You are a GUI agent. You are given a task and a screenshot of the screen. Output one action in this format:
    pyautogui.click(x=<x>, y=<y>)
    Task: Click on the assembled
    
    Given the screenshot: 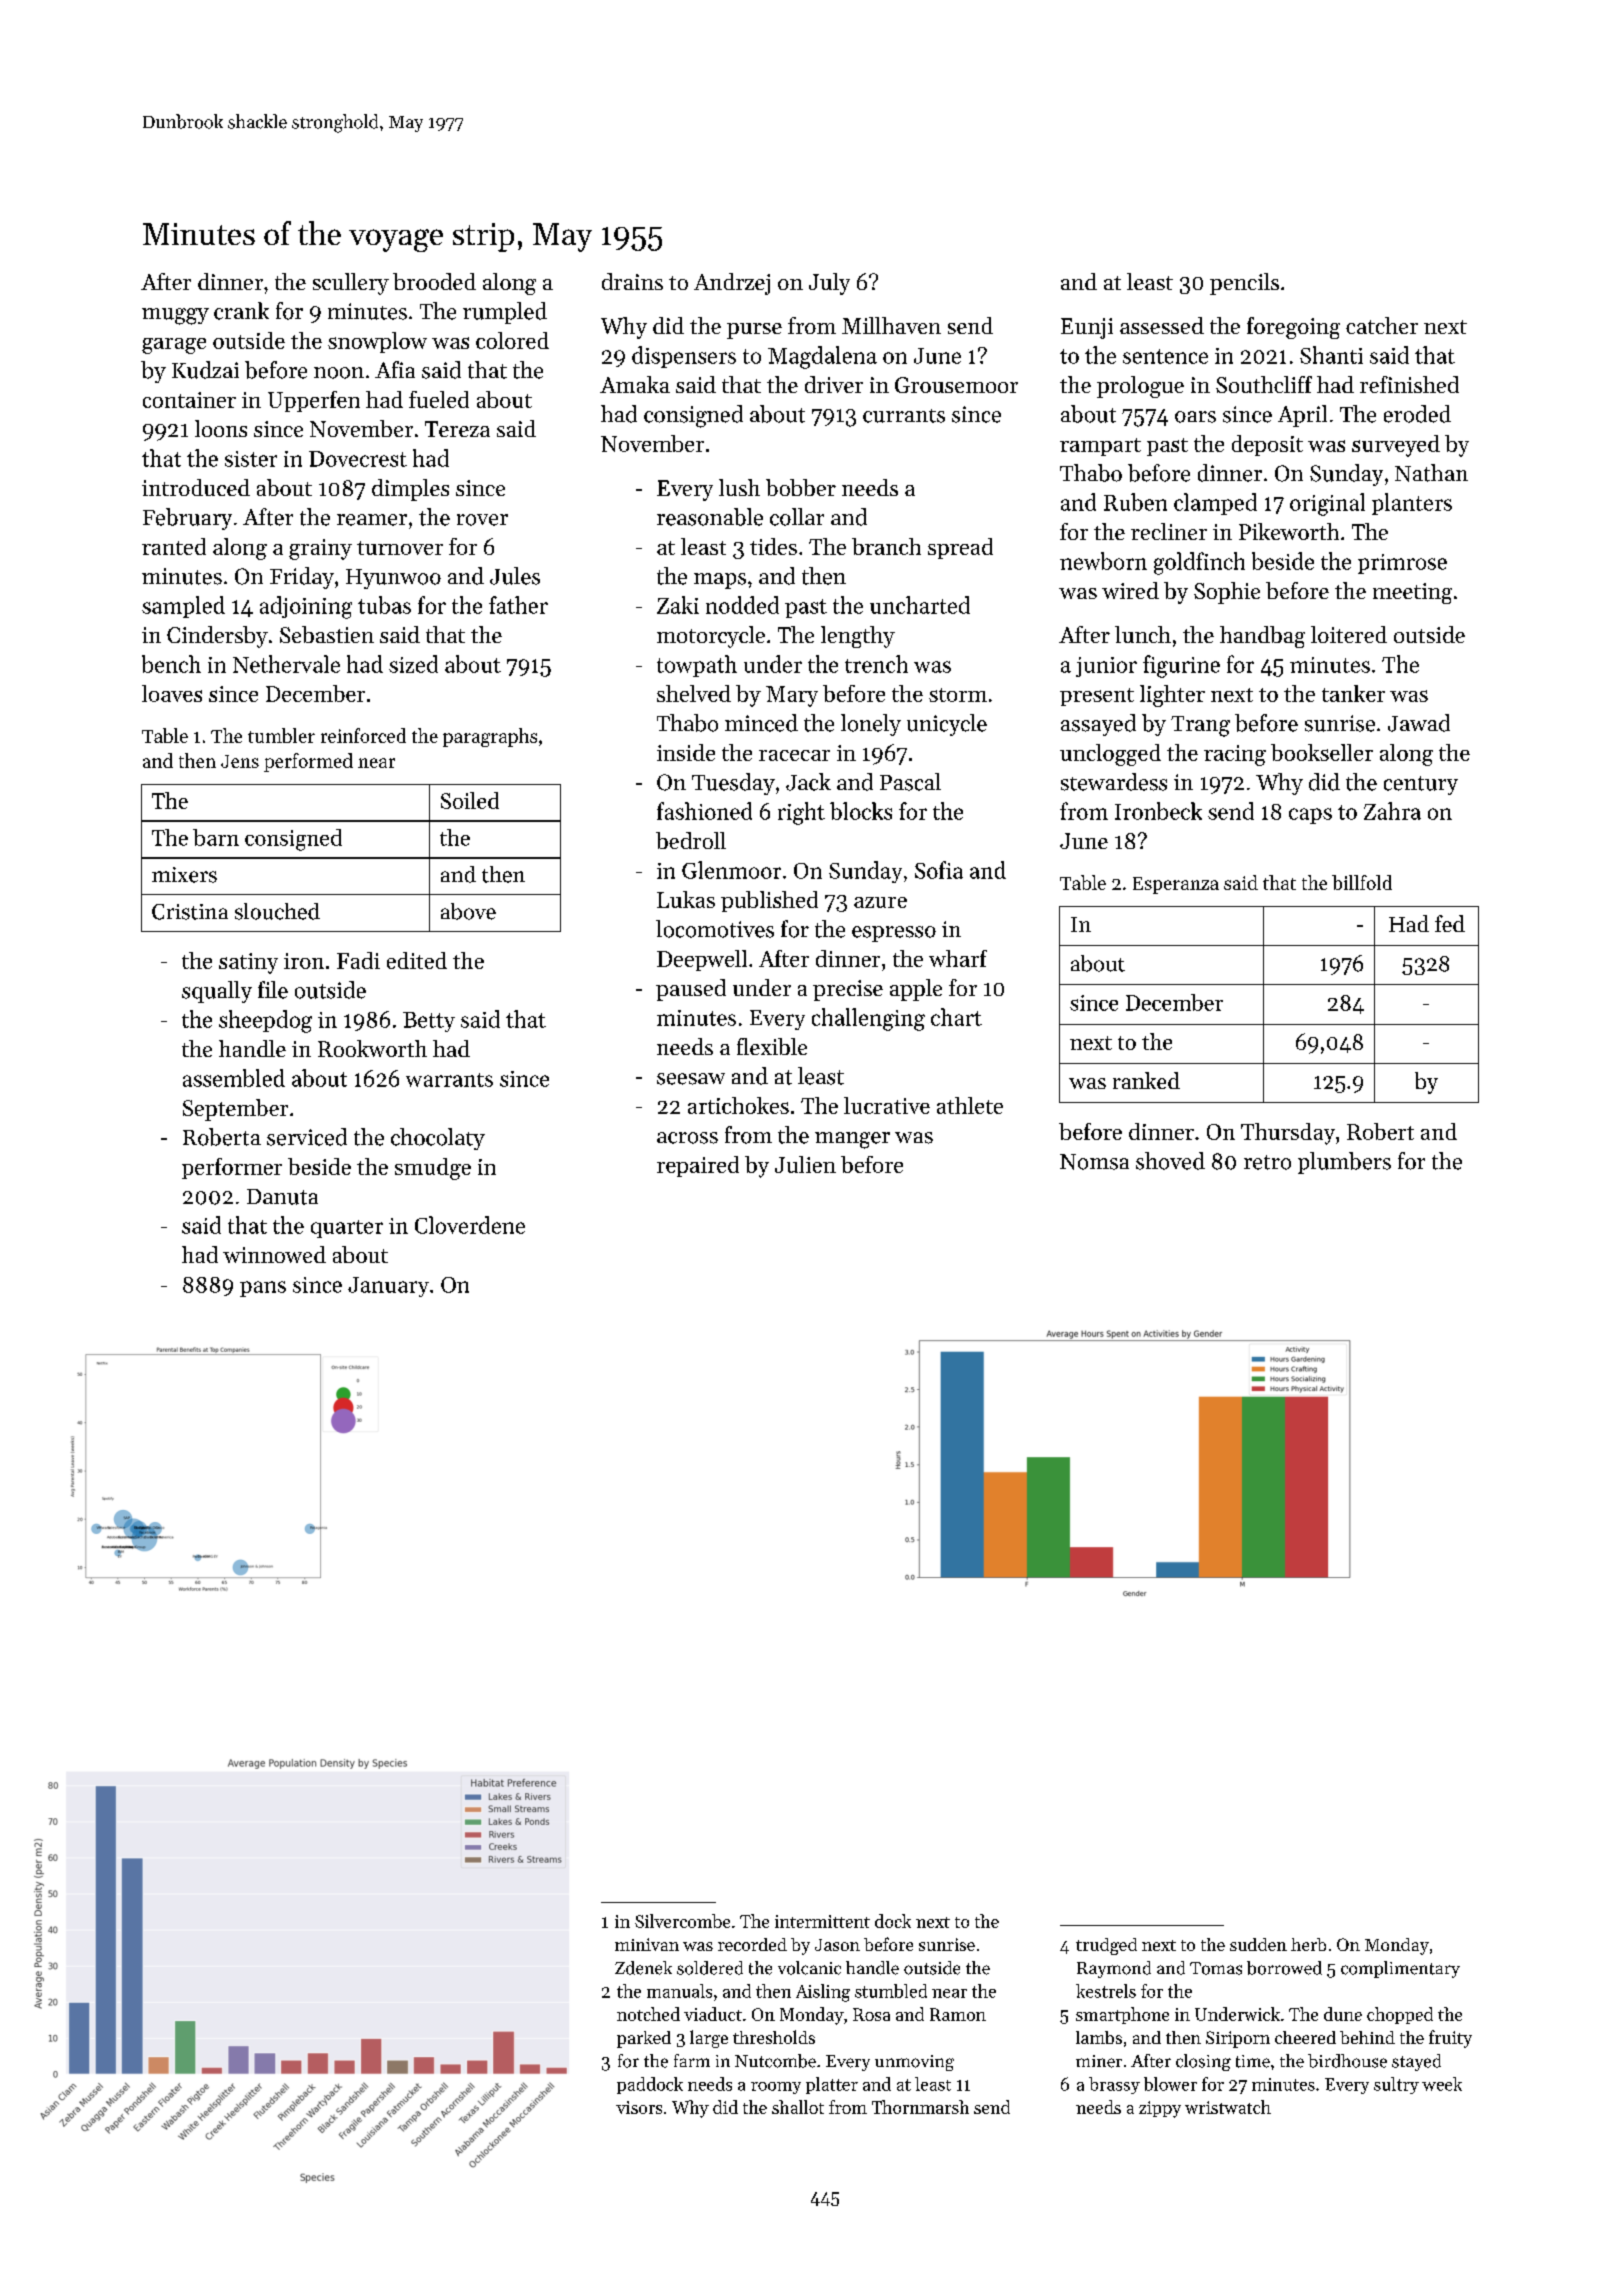 What is the action you would take?
    pyautogui.click(x=234, y=1078)
